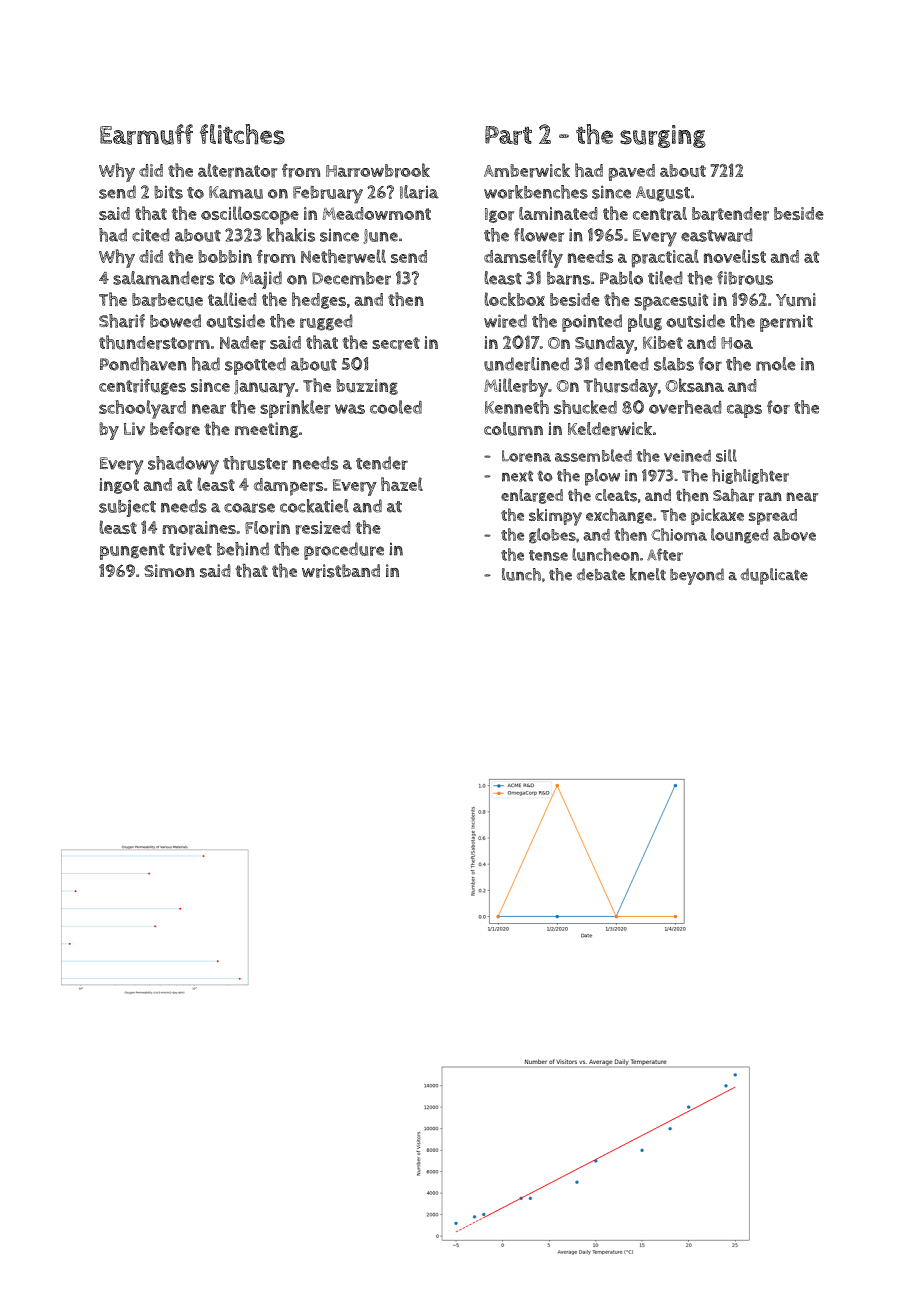  I want to click on barbecue, so click(167, 300).
